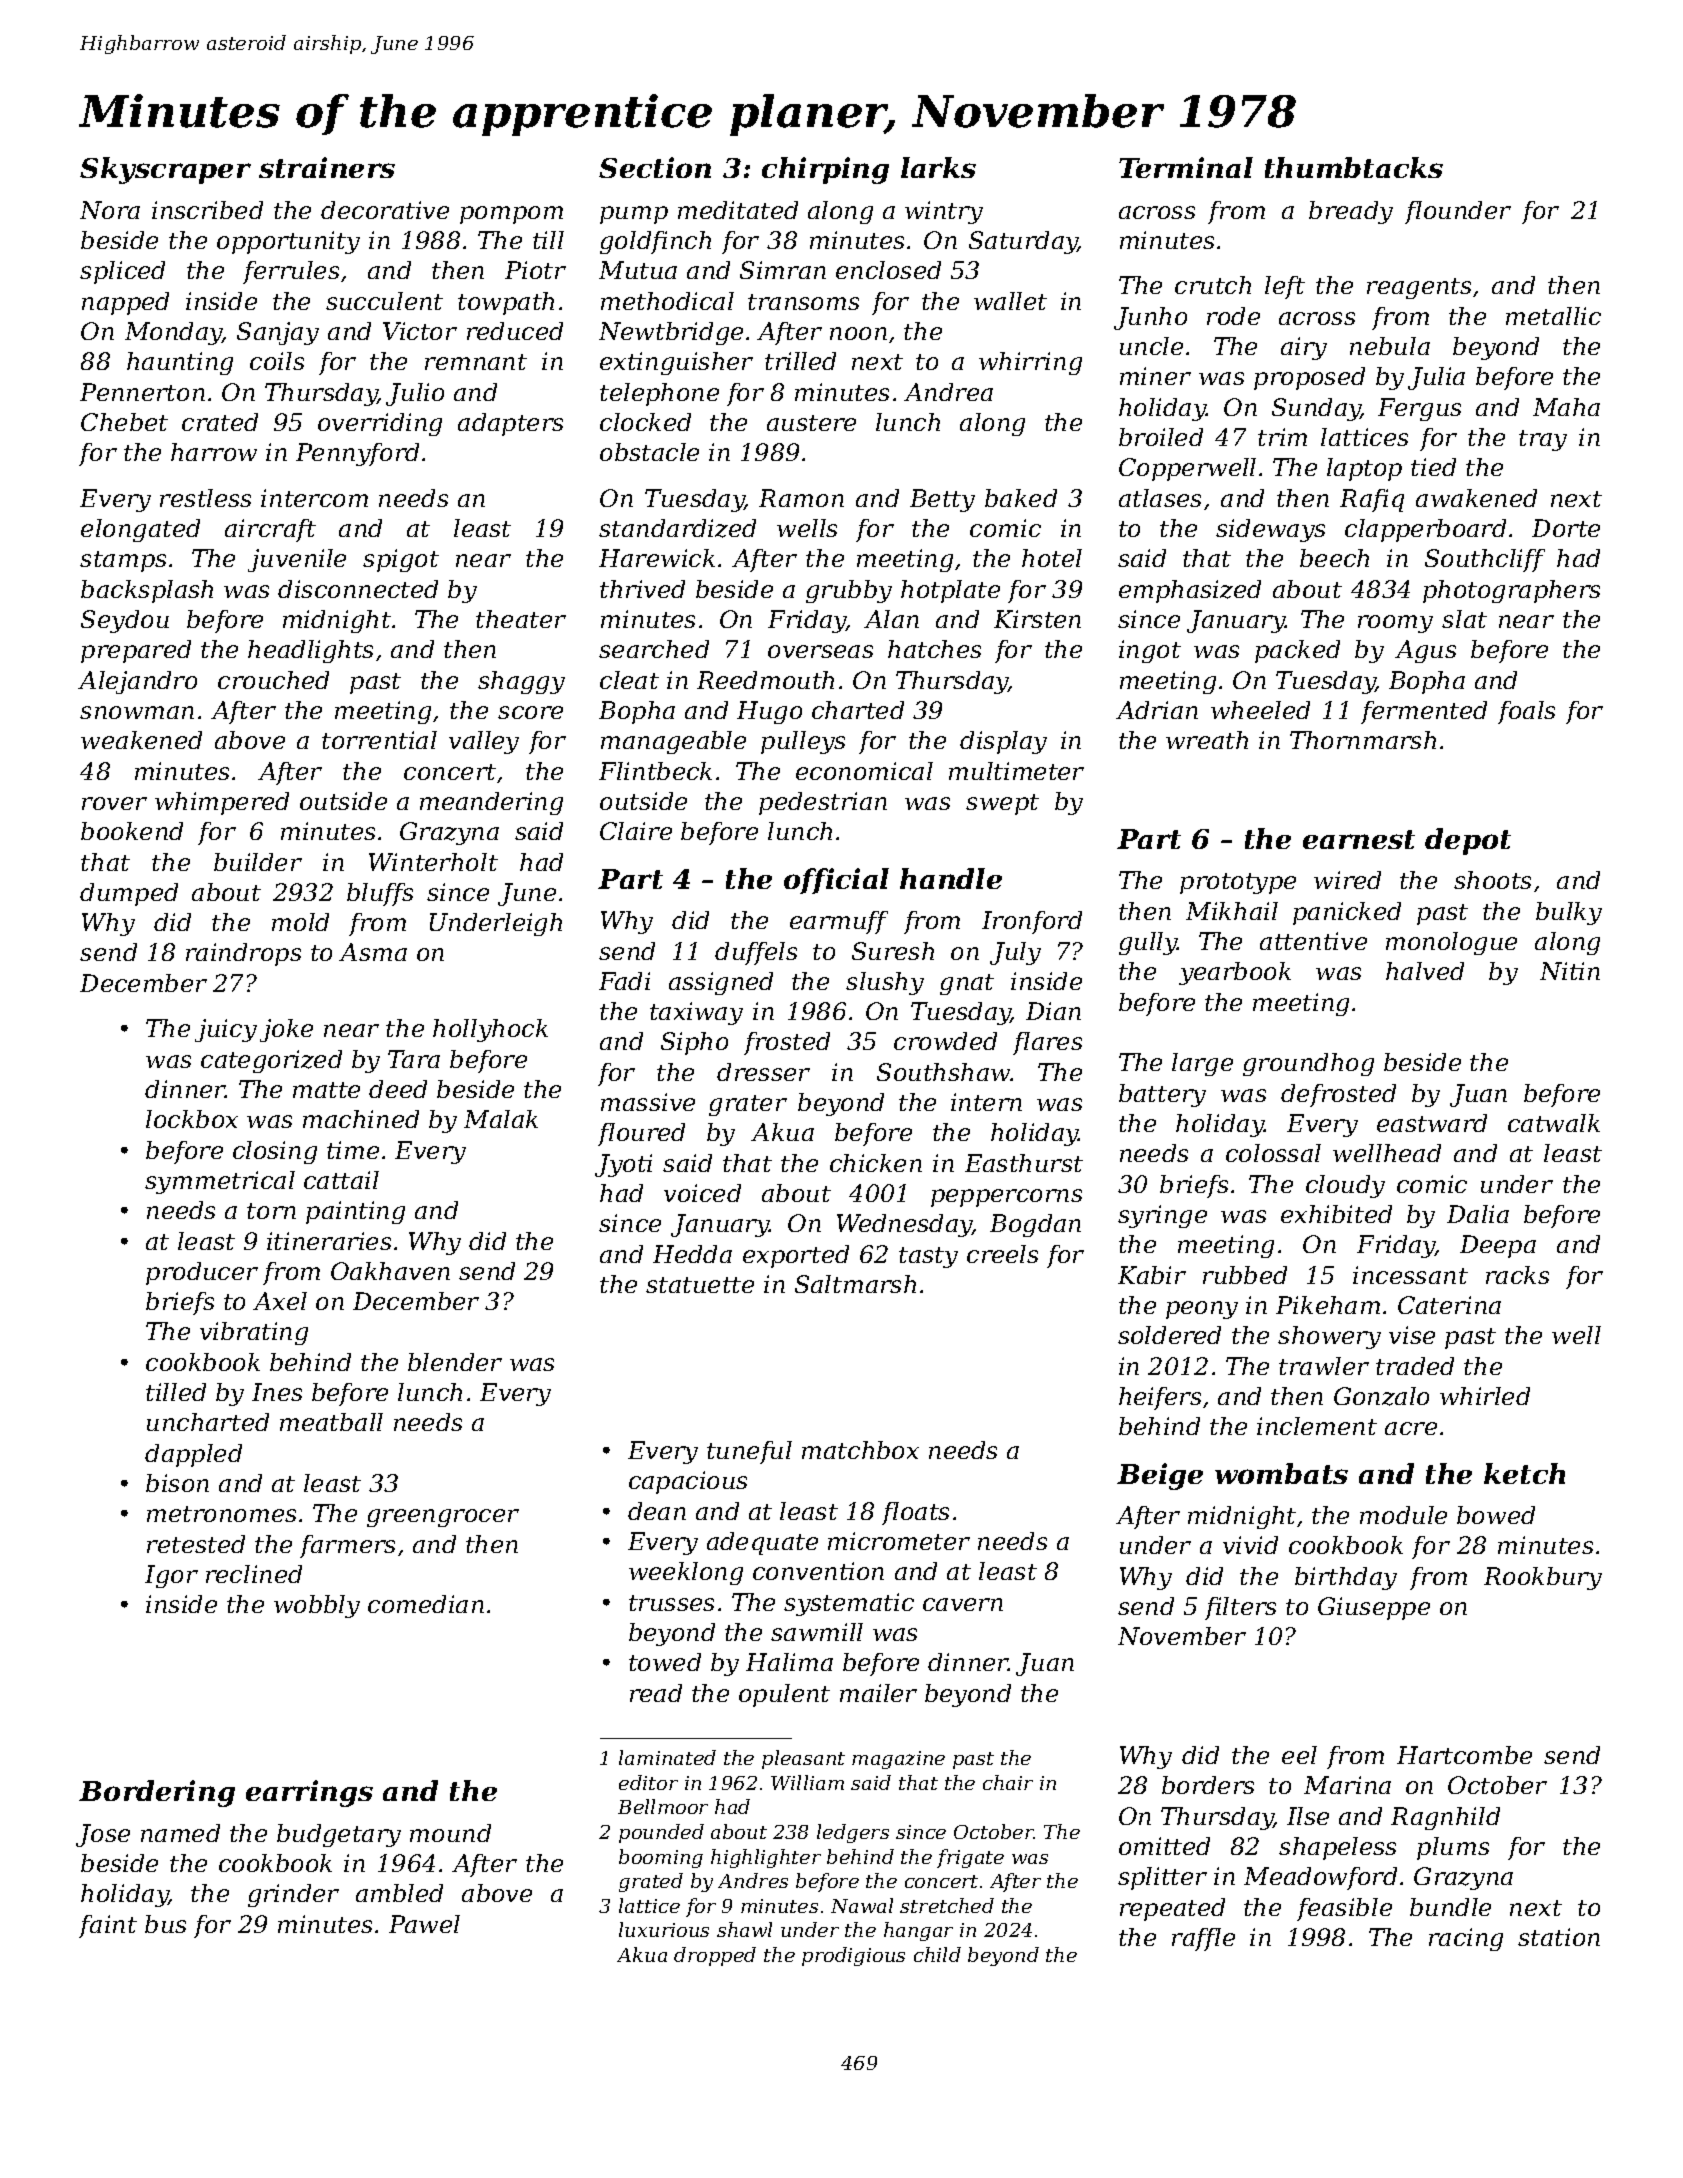  Describe the element at coordinates (1553, 316) in the image. I see `metallic` at that location.
